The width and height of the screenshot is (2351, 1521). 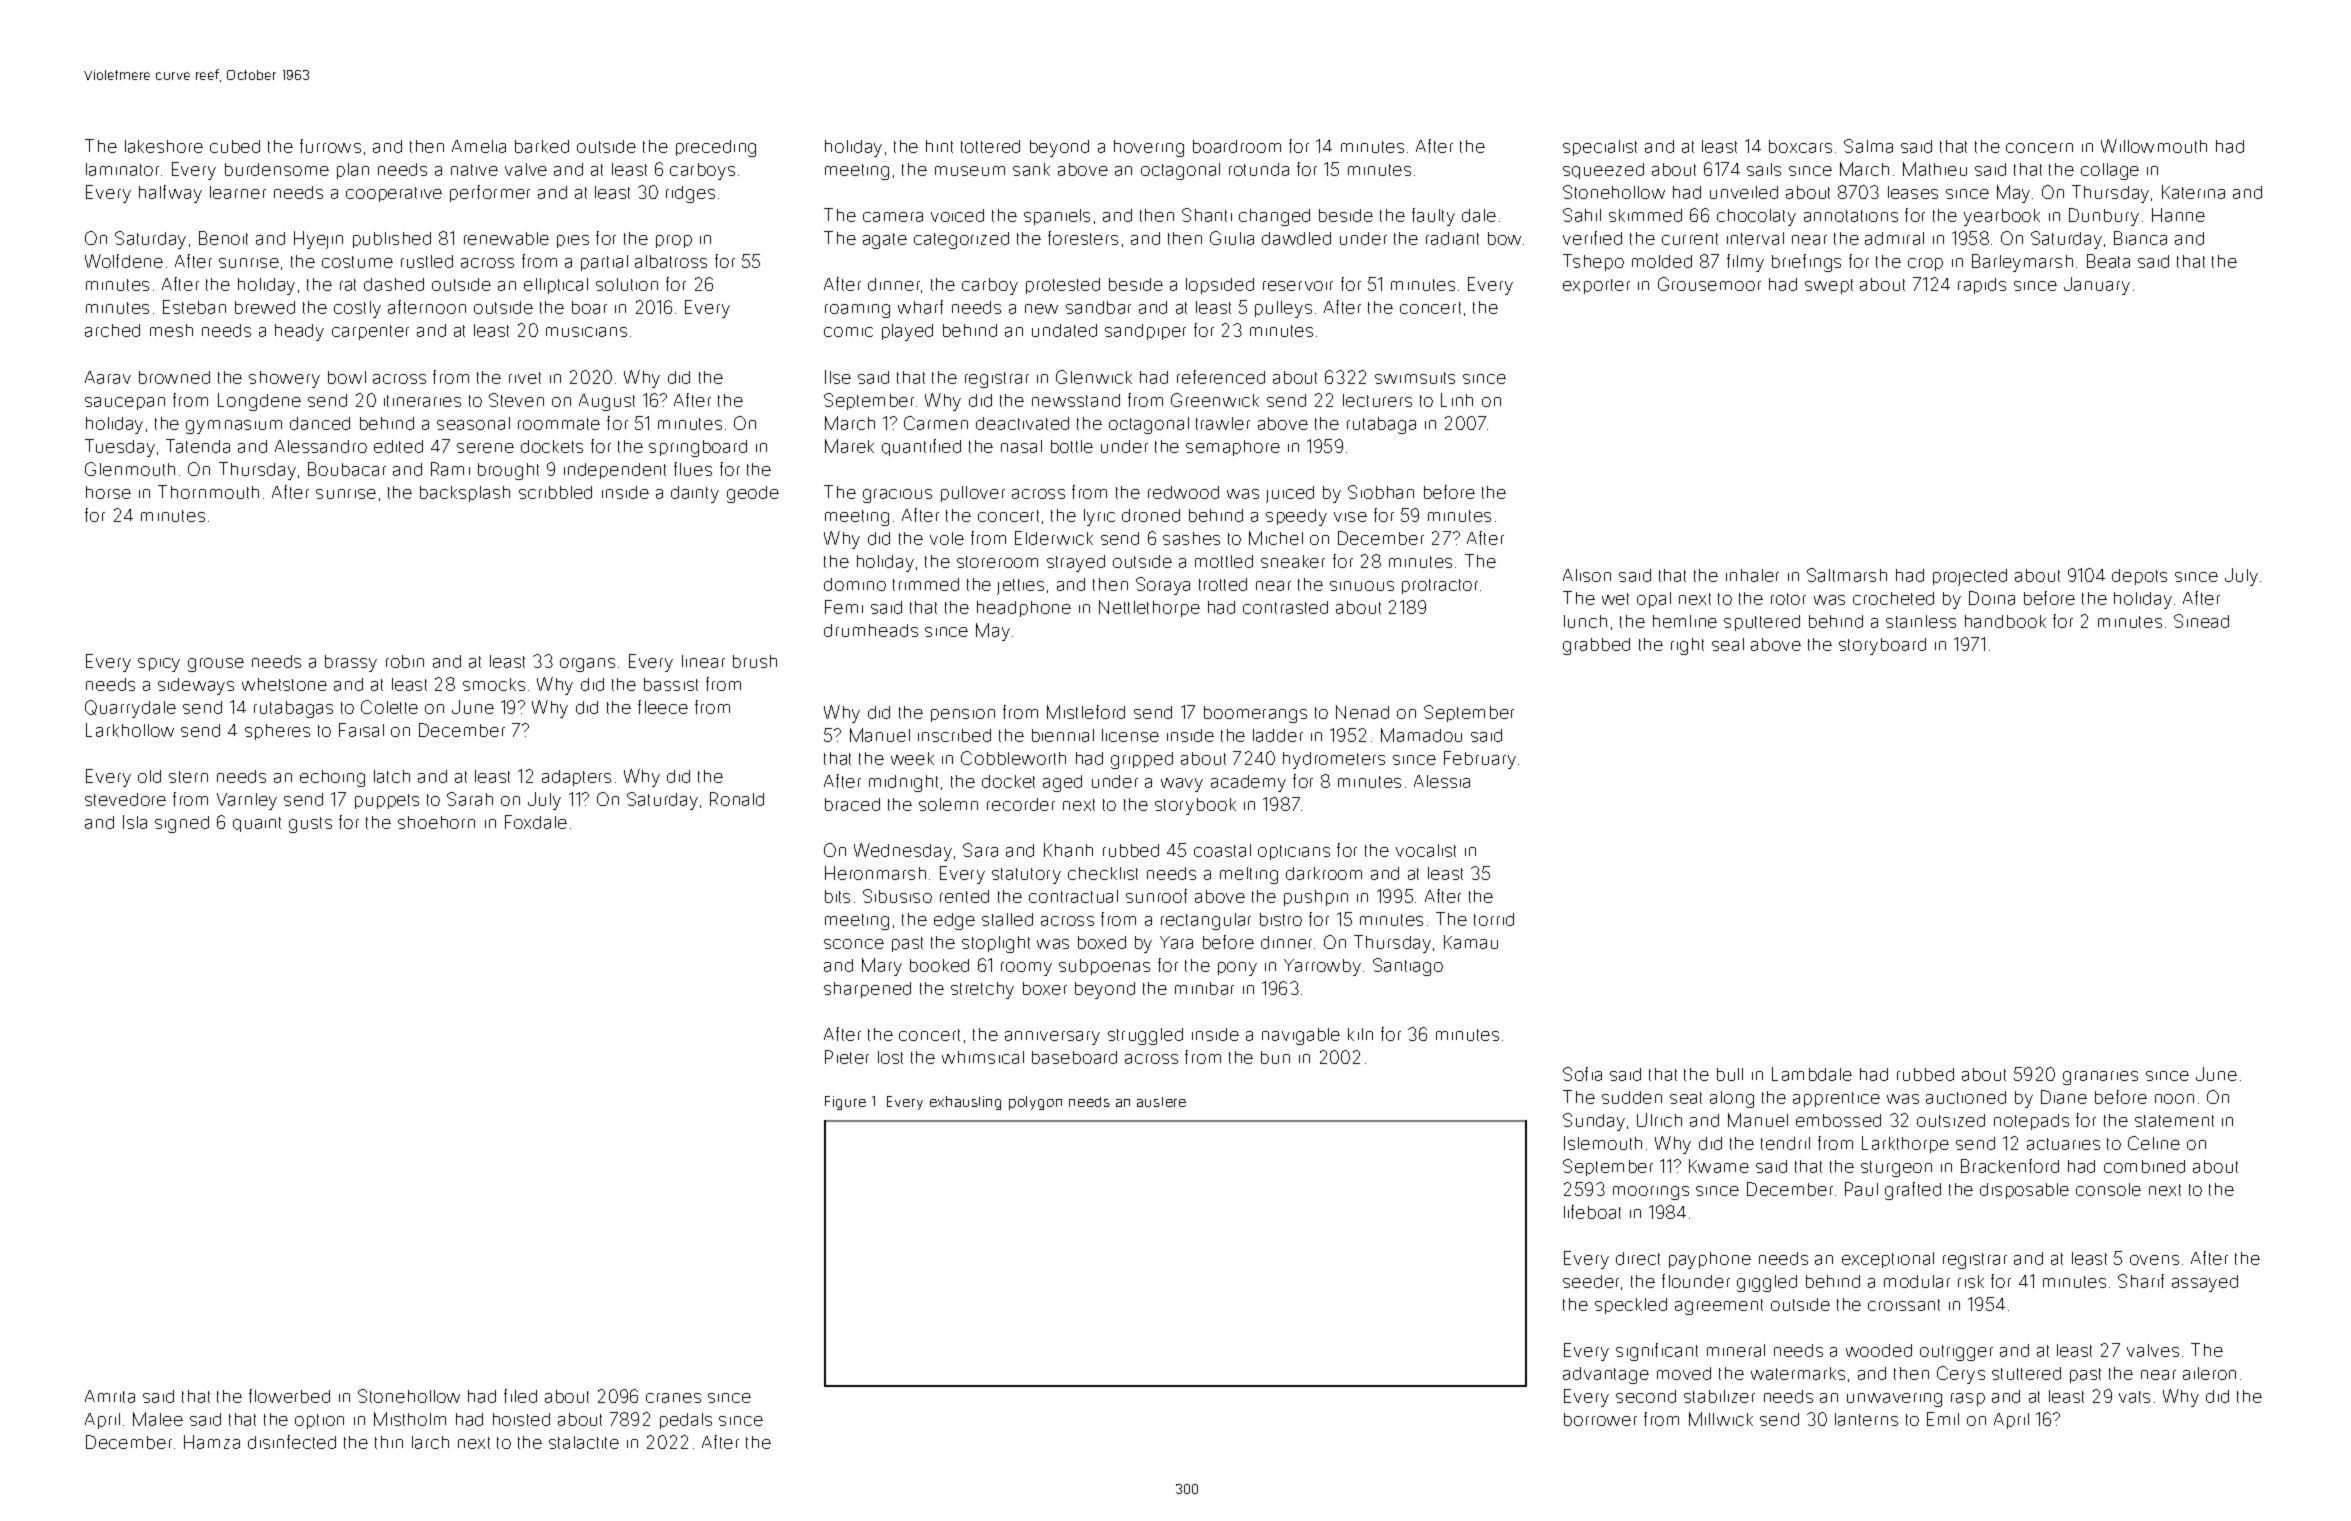 I want to click on whimsical, so click(x=983, y=1057).
